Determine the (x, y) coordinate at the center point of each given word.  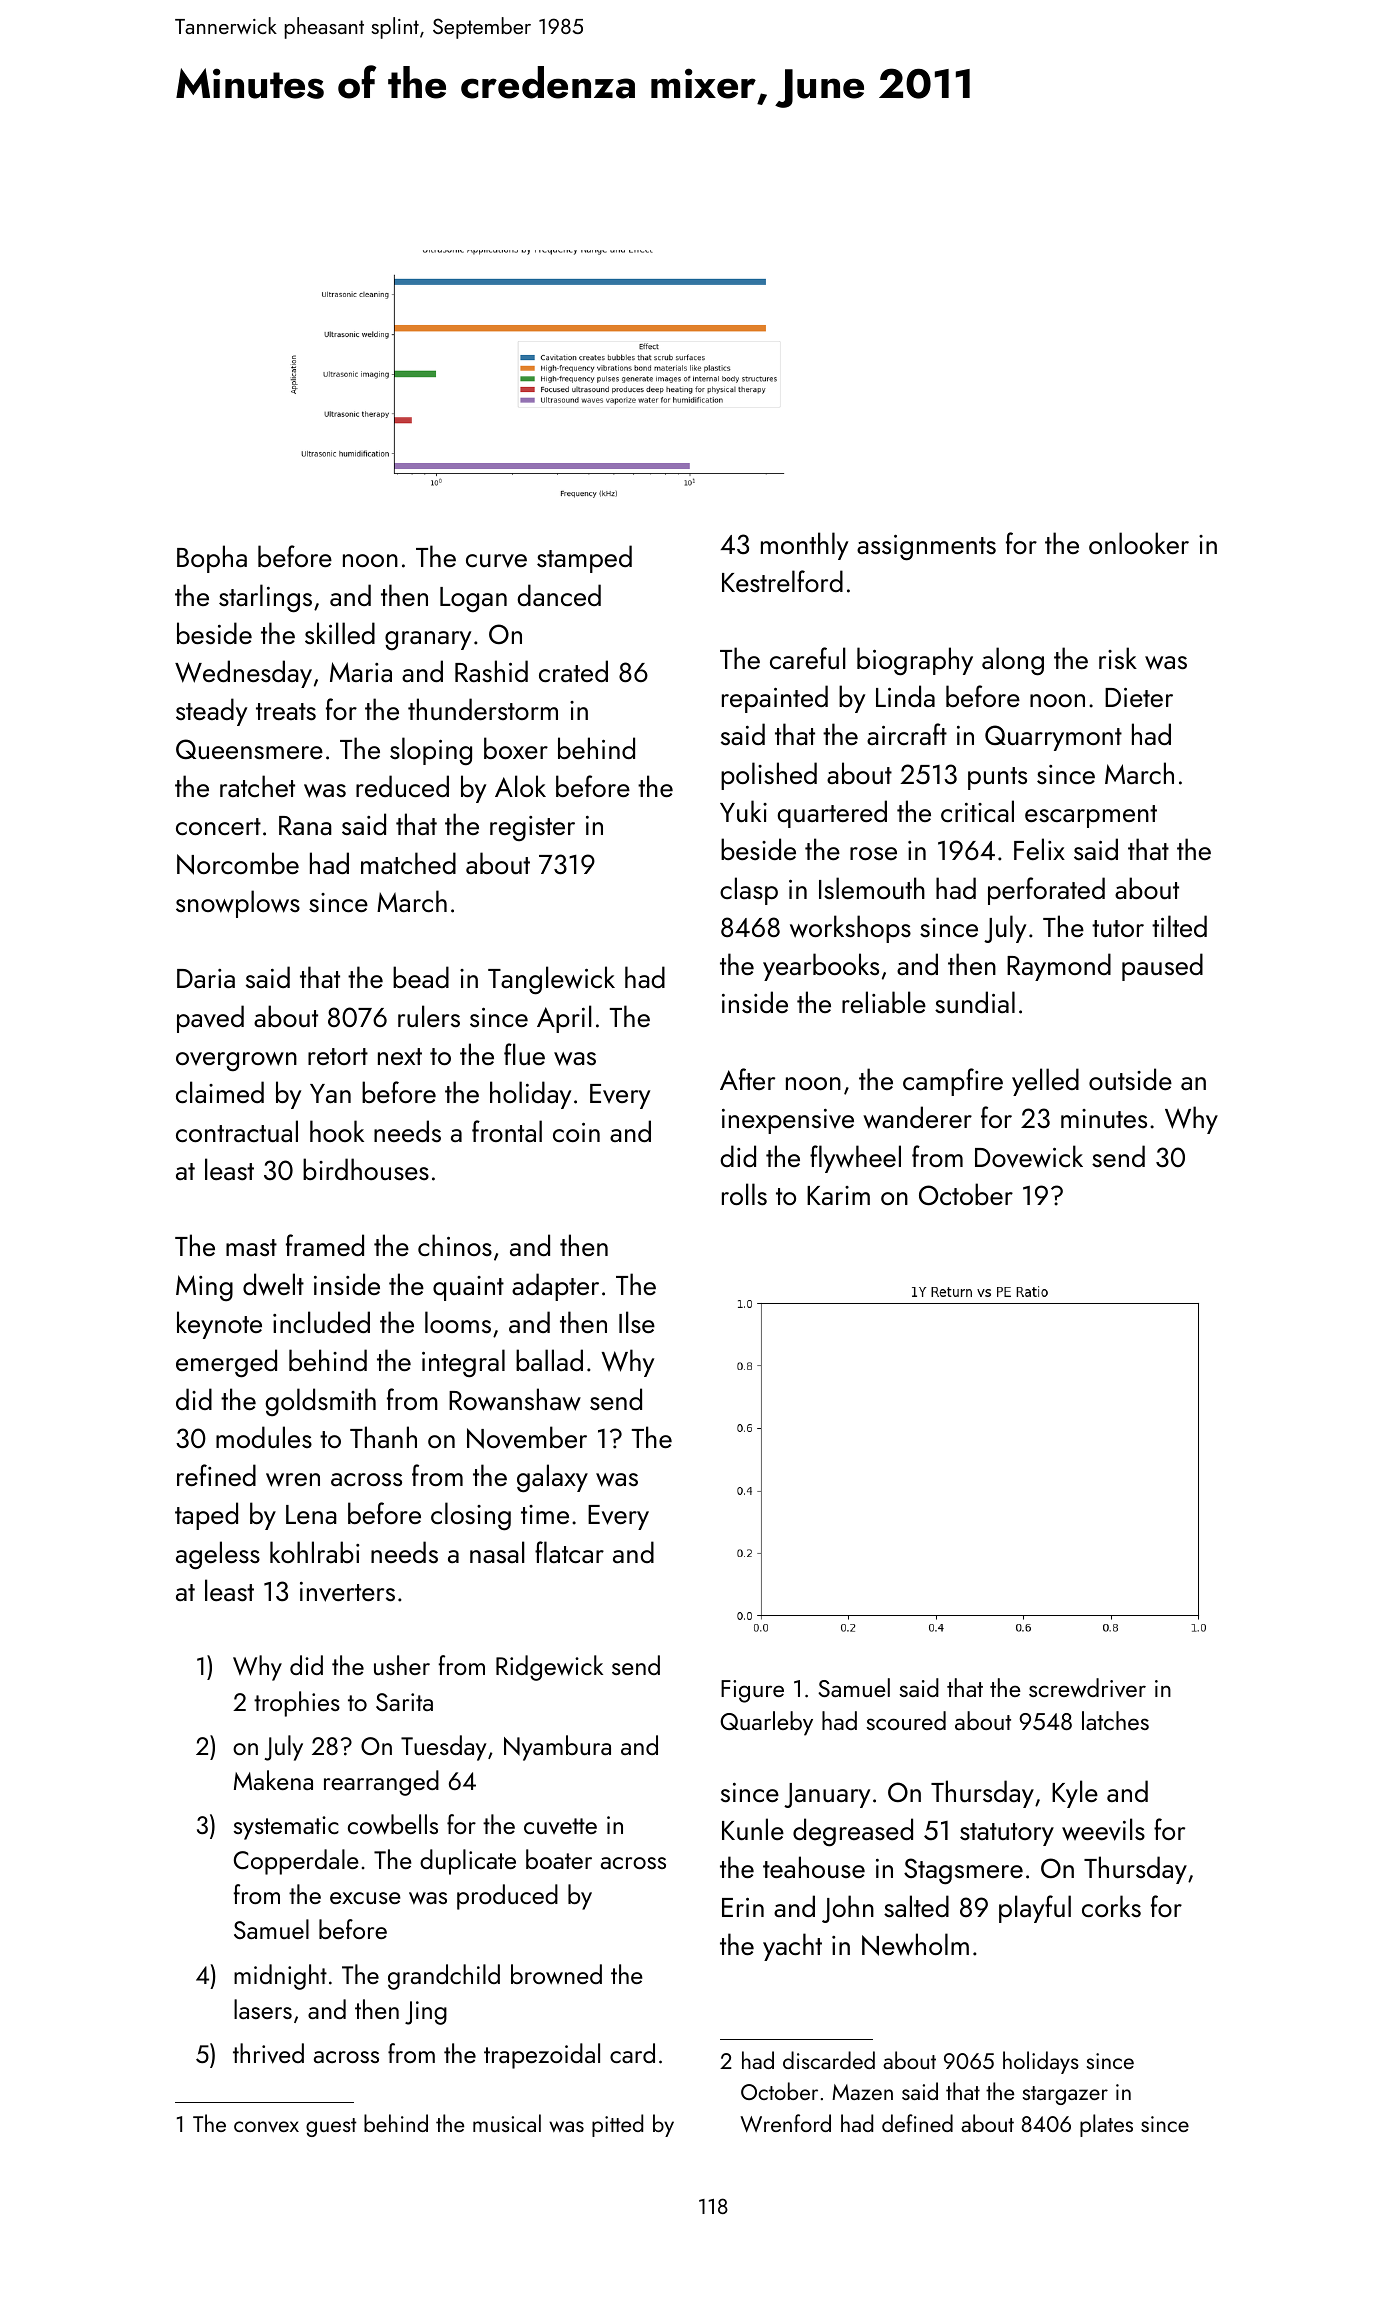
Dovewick (1029, 1156)
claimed (220, 1092)
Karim (838, 1195)
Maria (361, 672)
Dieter (1139, 697)
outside (1130, 1079)
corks (1111, 1906)
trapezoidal (542, 2056)
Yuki (743, 811)
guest (331, 2127)
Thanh (383, 1437)
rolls (744, 1194)
